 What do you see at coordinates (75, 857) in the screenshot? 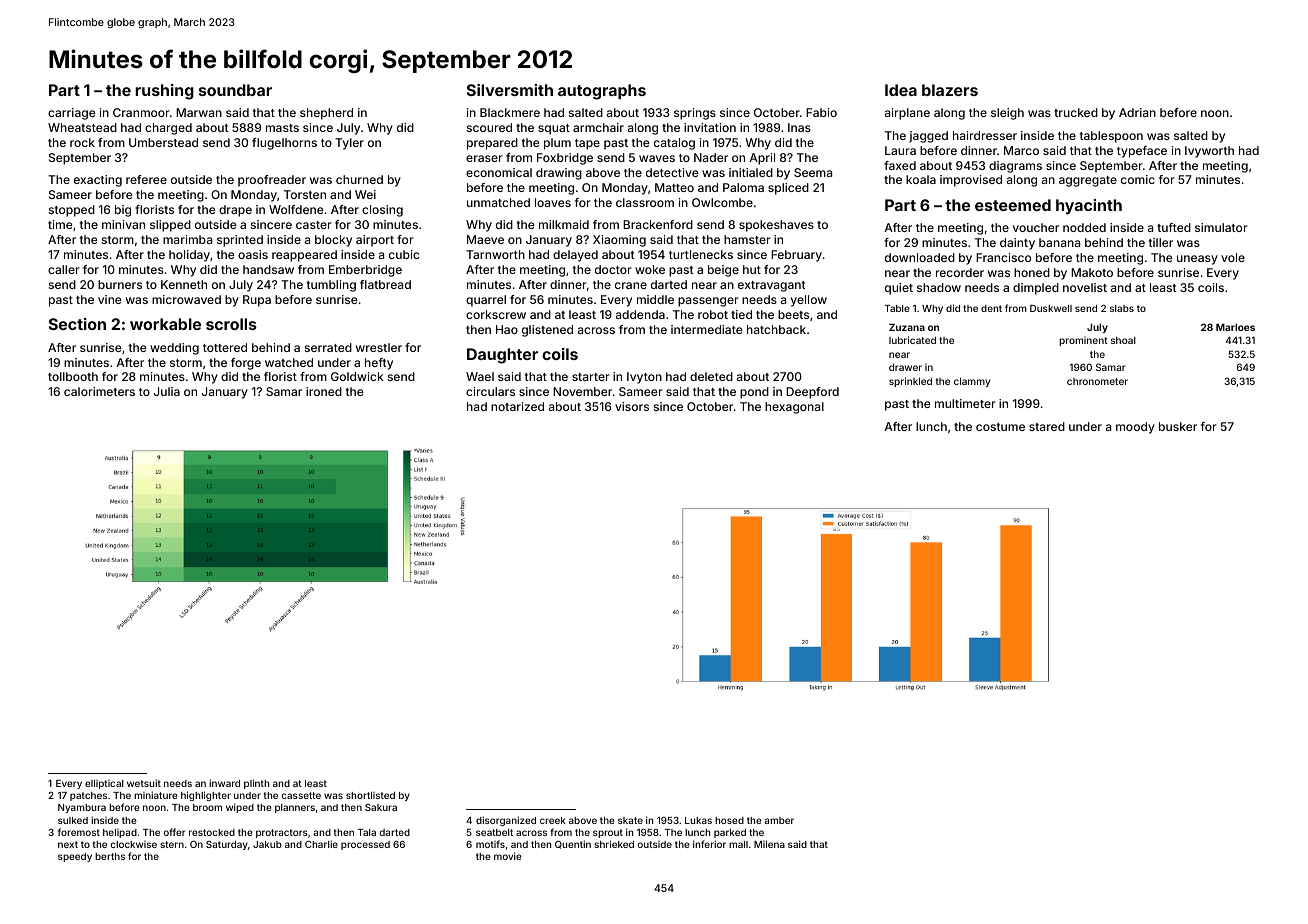
I see `speedy` at bounding box center [75, 857].
